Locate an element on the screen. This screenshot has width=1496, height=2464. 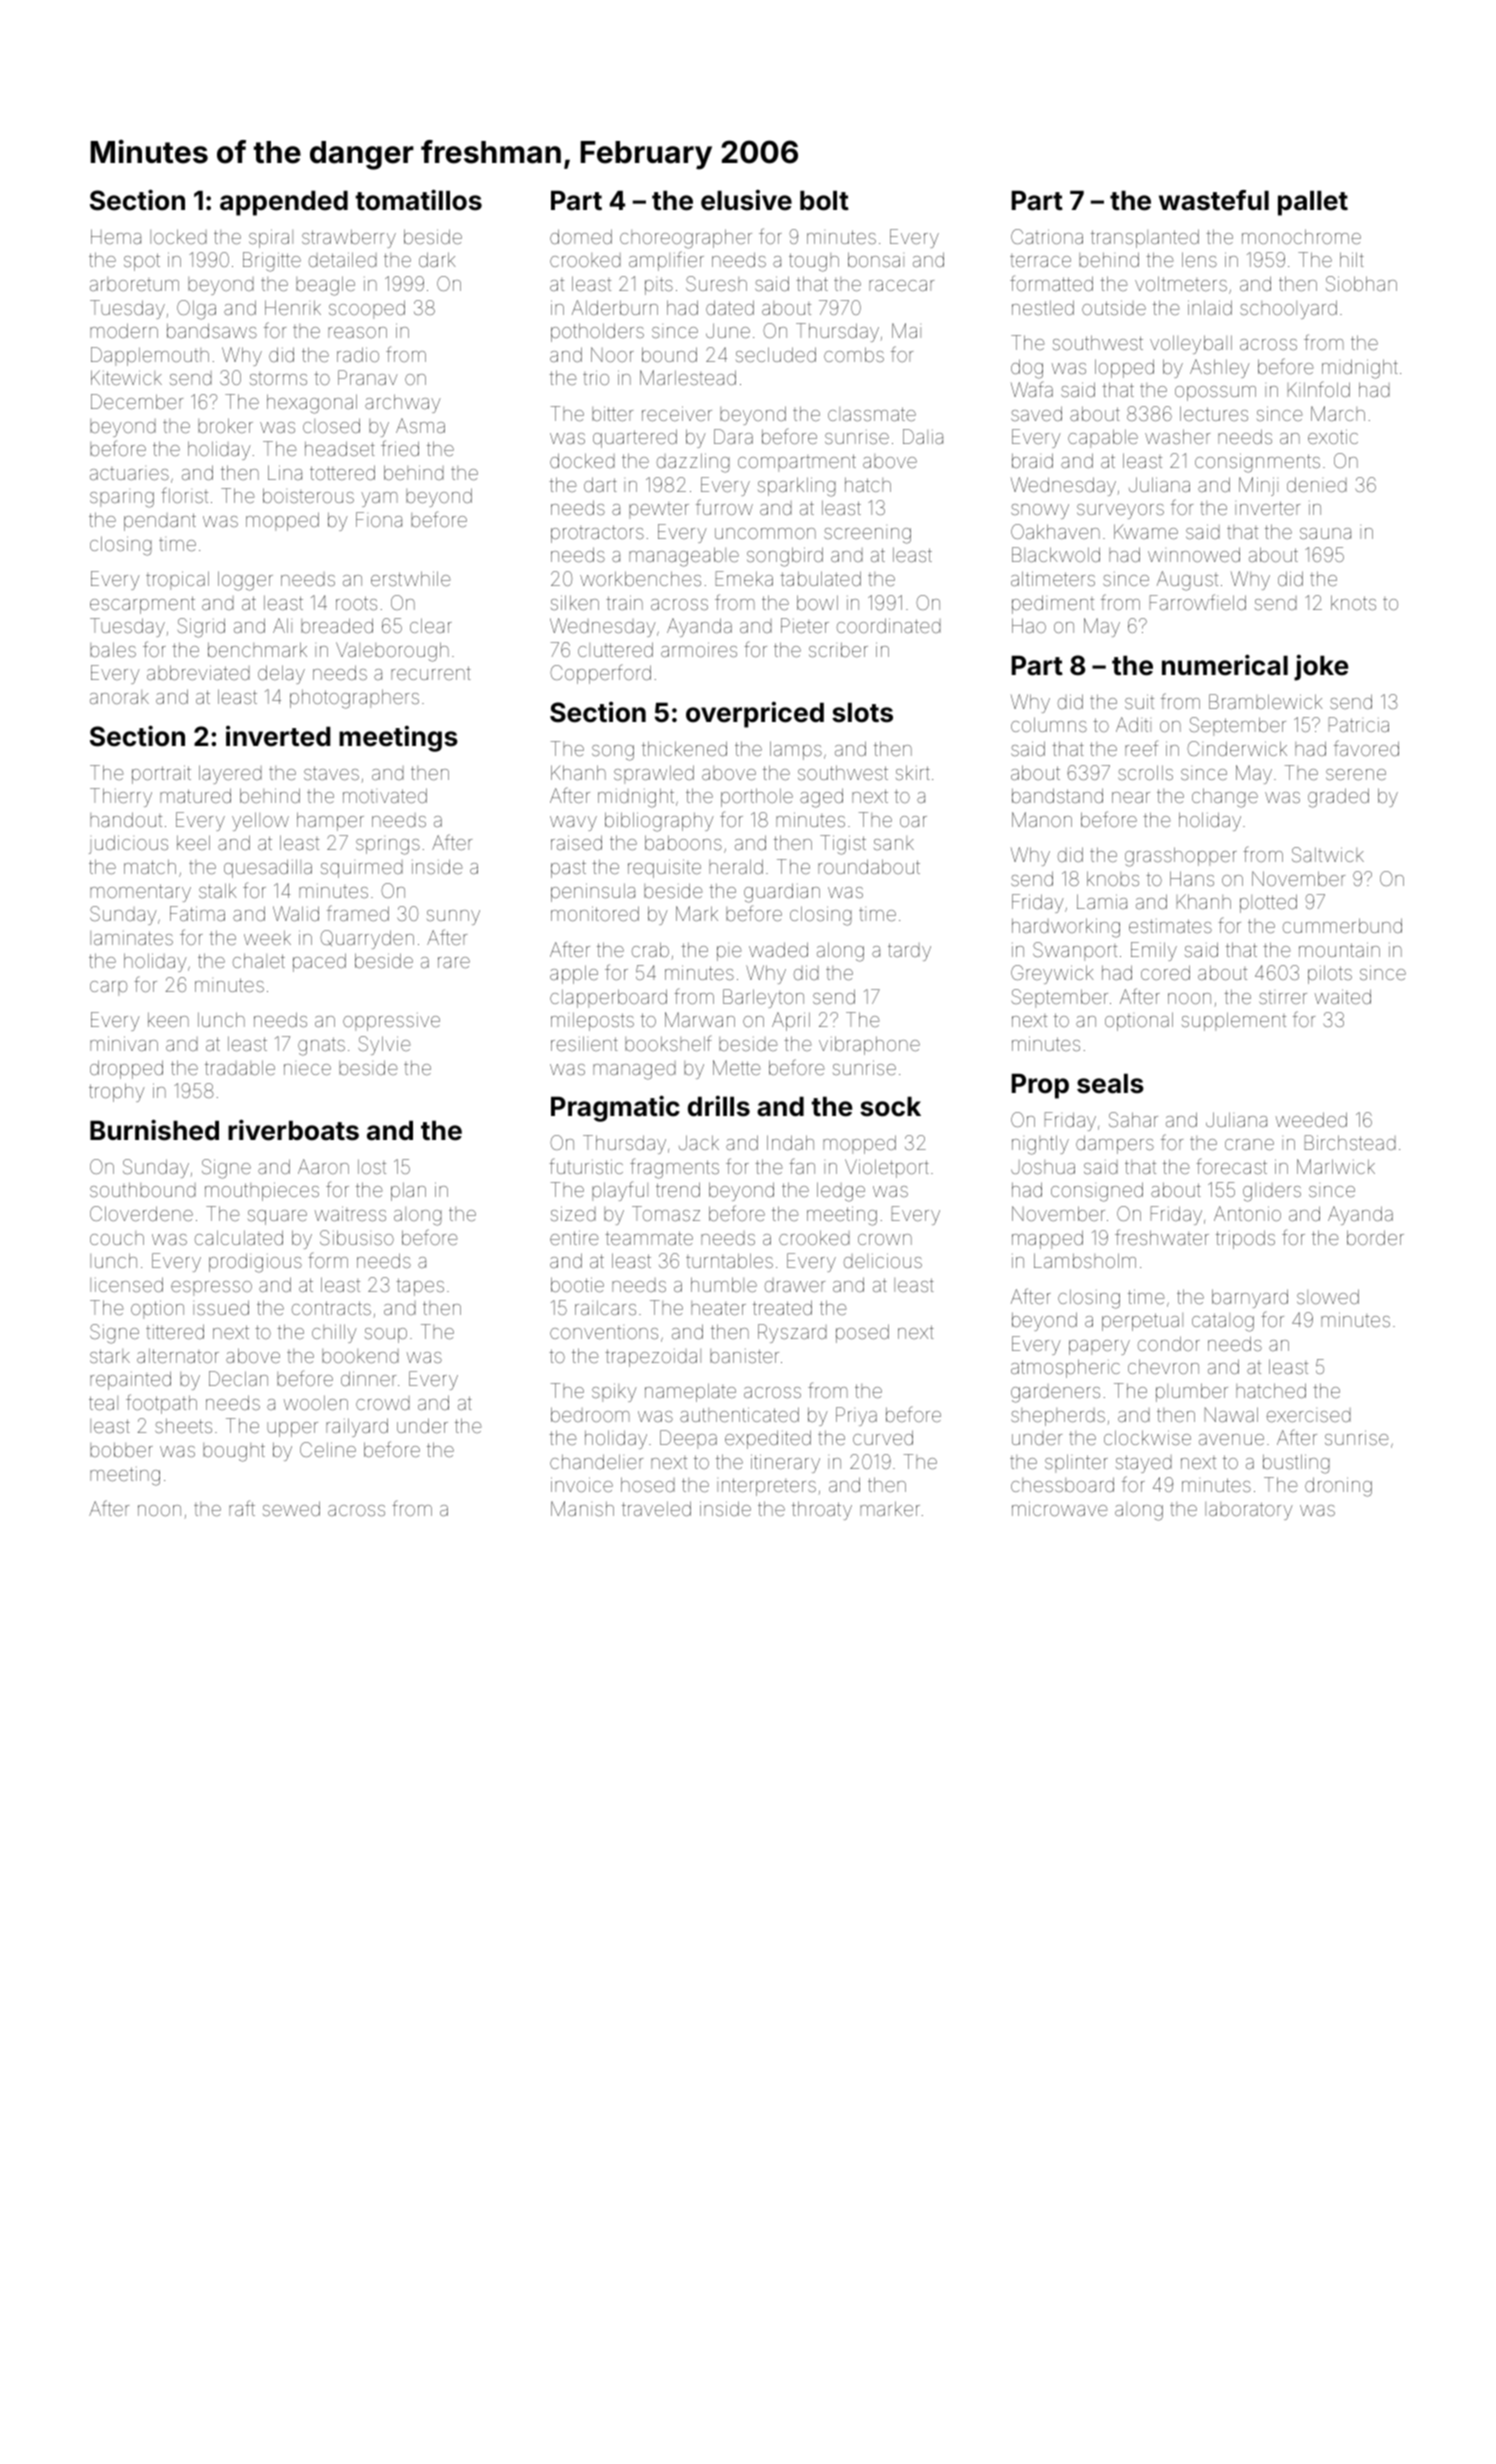
niece is located at coordinates (307, 1069).
